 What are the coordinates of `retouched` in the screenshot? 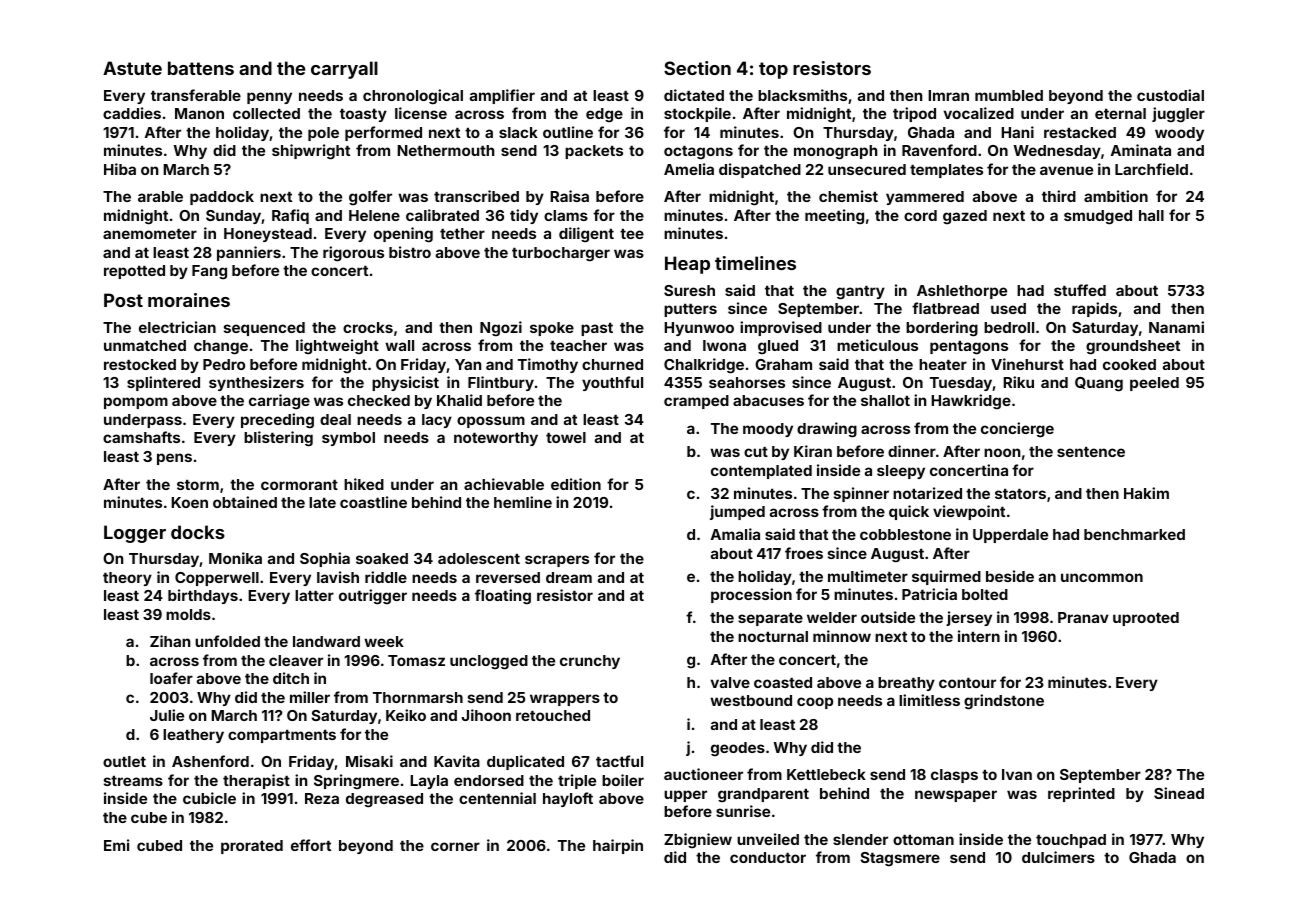 It's located at (553, 715).
